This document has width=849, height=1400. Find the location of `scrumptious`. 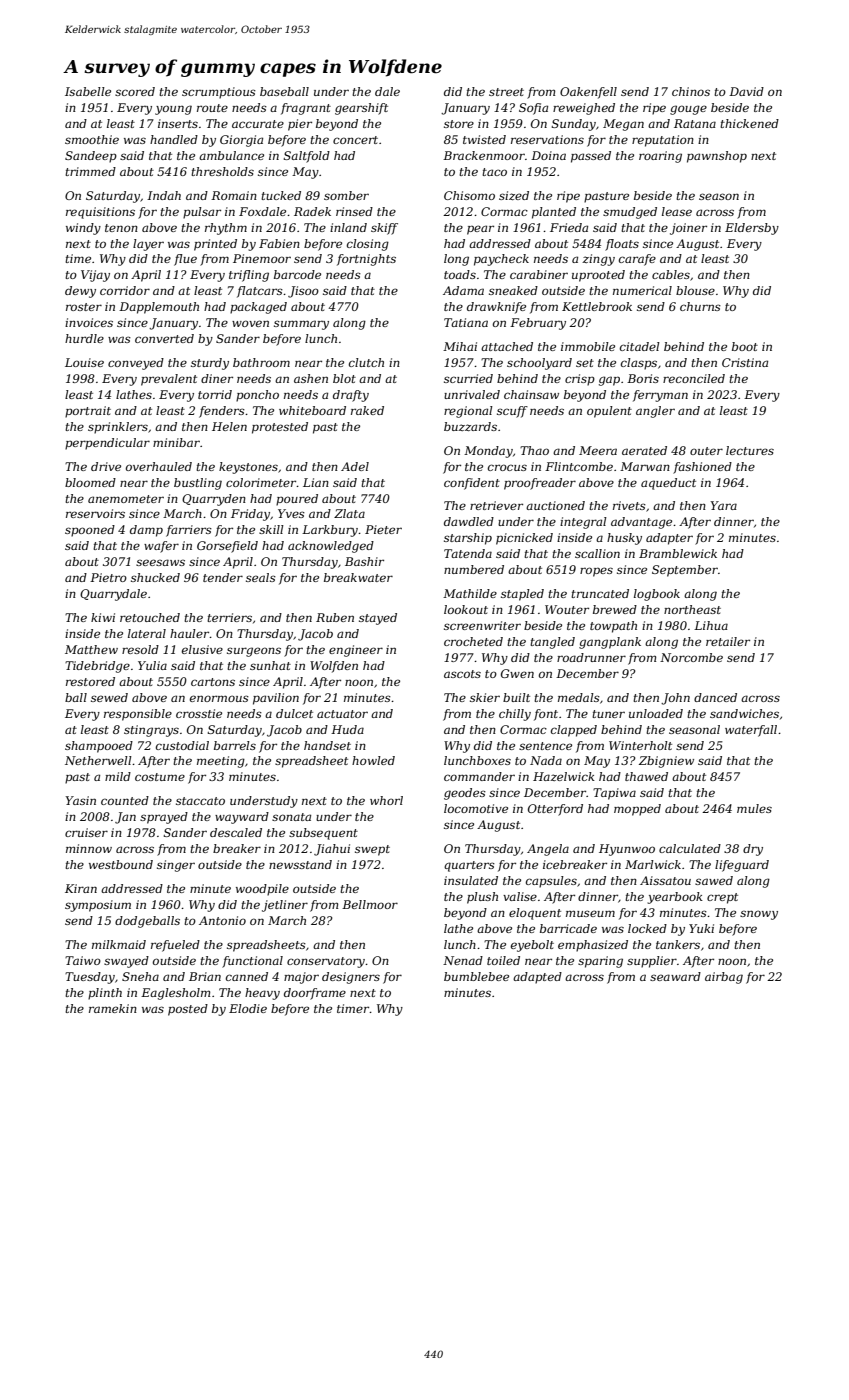

scrumptious is located at coordinates (219, 93).
